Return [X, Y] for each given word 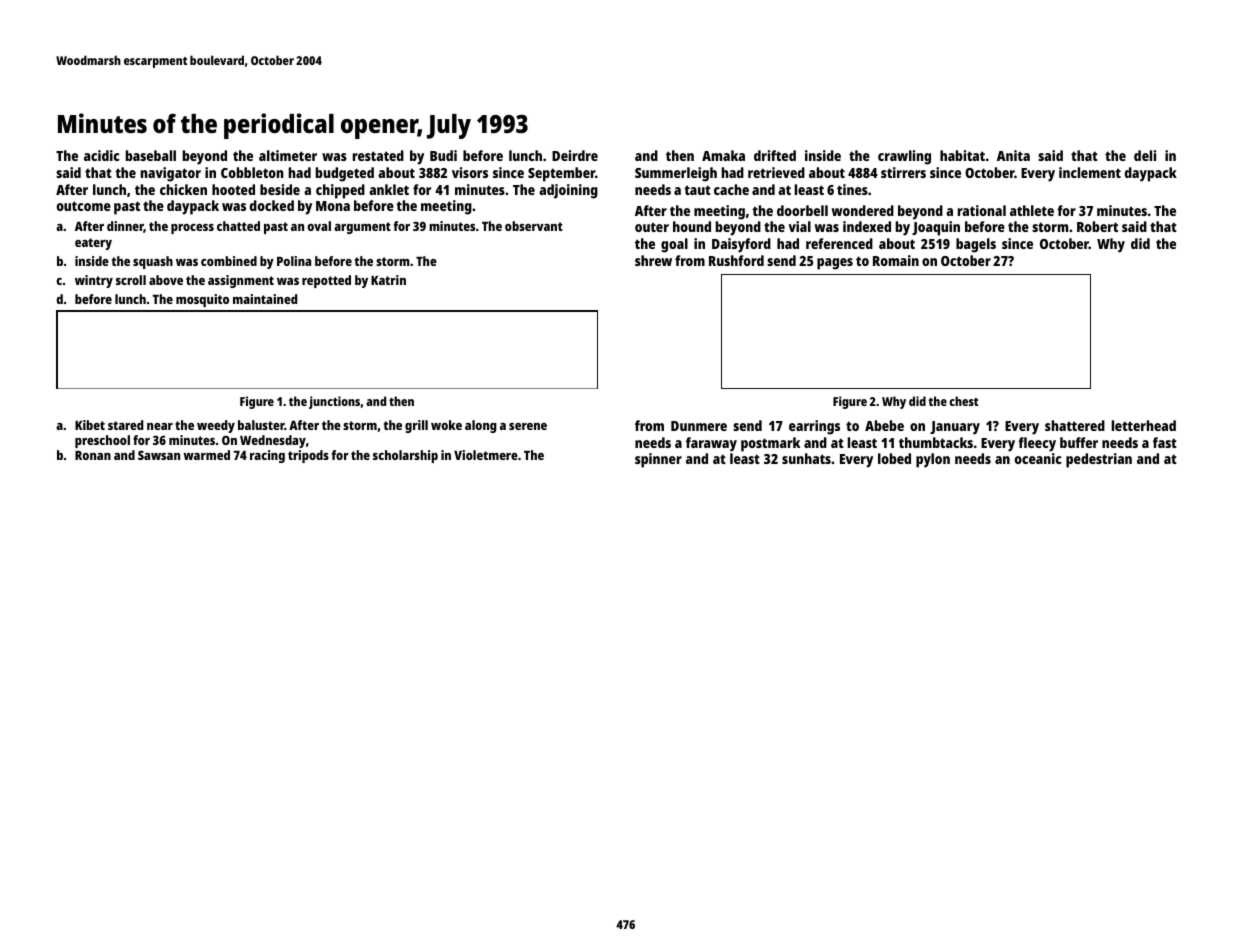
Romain [896, 260]
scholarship [405, 456]
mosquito [202, 300]
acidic [101, 155]
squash [153, 262]
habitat [962, 155]
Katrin [388, 280]
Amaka [723, 155]
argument [362, 228]
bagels [976, 245]
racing [267, 456]
